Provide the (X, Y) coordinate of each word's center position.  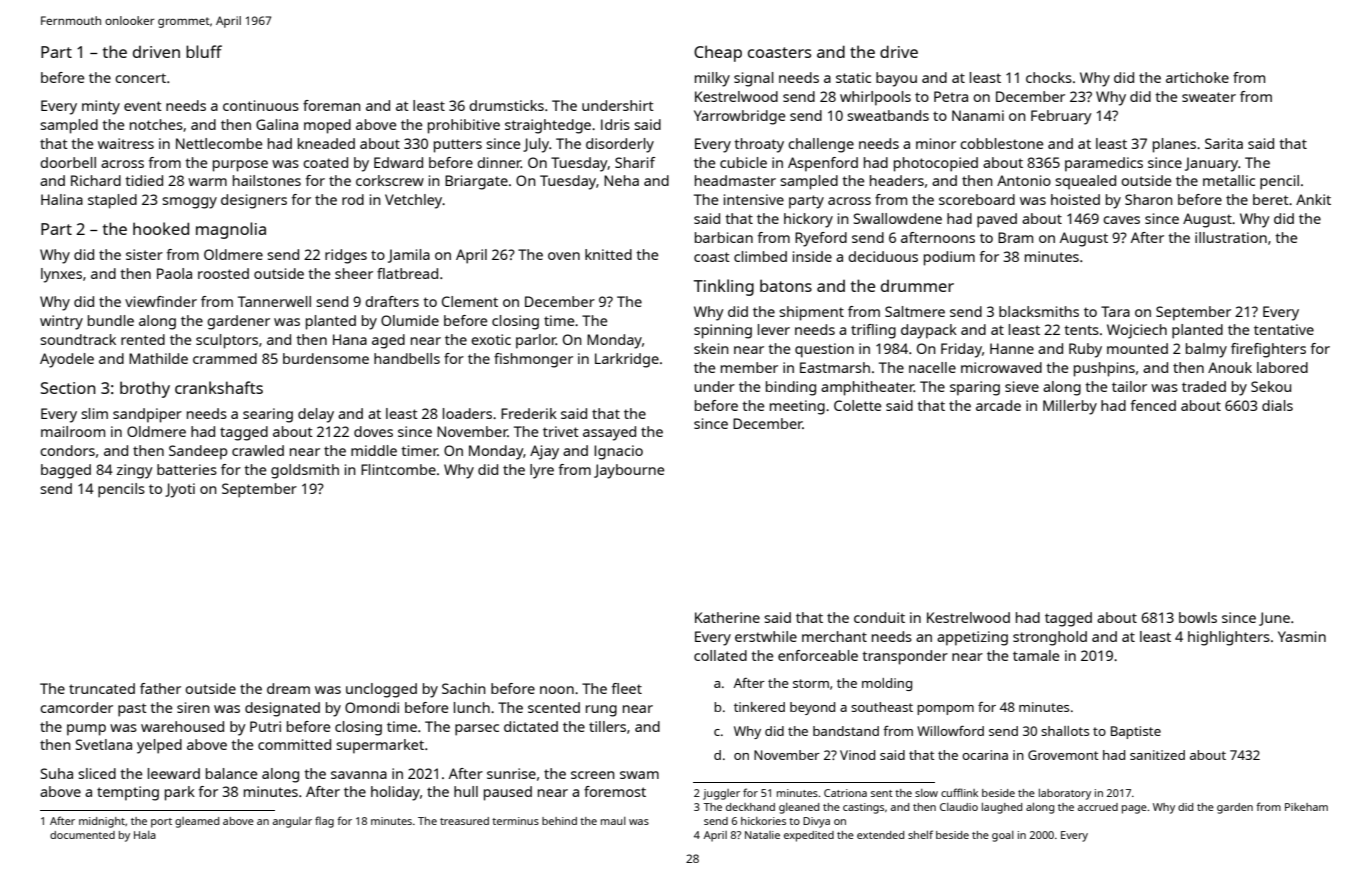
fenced (1153, 405)
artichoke (1197, 77)
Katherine (727, 617)
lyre (542, 471)
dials (1277, 405)
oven (564, 256)
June (1274, 619)
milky (712, 79)
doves (373, 431)
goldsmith (305, 471)
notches (156, 124)
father (160, 688)
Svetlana (104, 744)
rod (353, 199)
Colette (857, 405)
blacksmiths (1039, 311)
